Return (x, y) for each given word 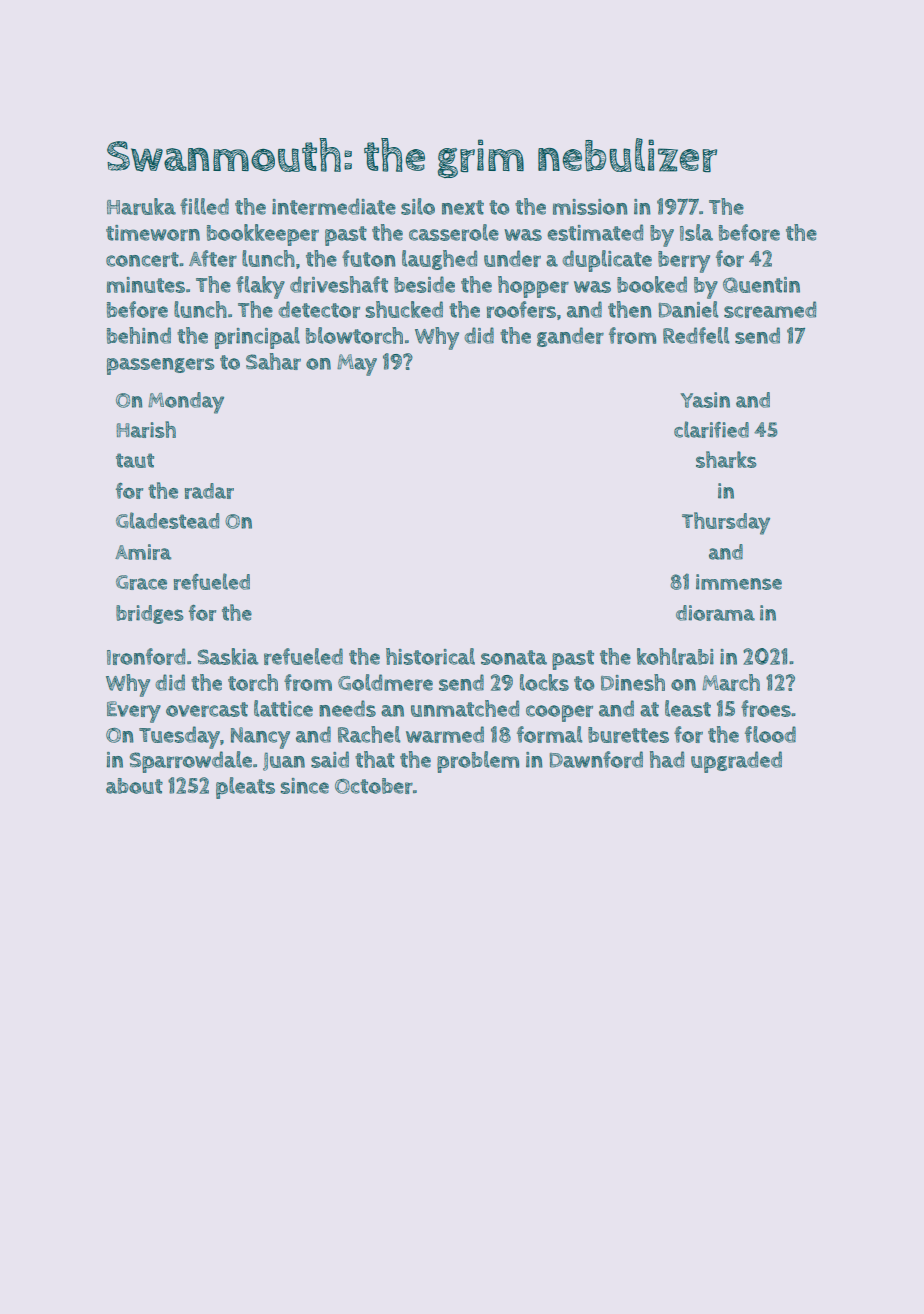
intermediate (334, 206)
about (134, 786)
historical (430, 656)
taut (135, 460)
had (667, 759)
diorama (715, 613)
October (374, 786)
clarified (711, 429)
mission (590, 207)
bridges (150, 614)
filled (204, 206)
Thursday (726, 523)
